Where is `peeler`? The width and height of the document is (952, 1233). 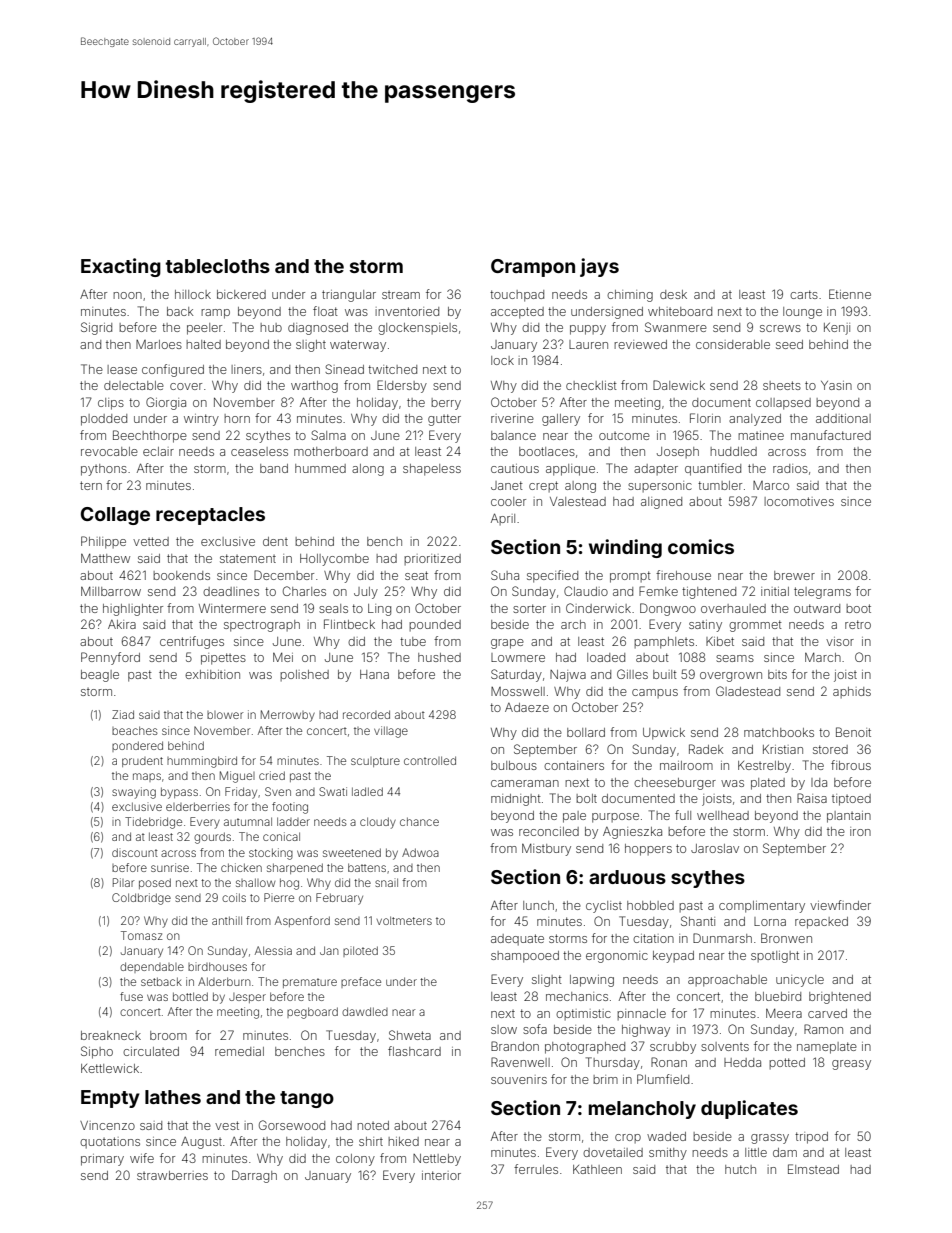 peeler is located at coordinates (204, 329).
